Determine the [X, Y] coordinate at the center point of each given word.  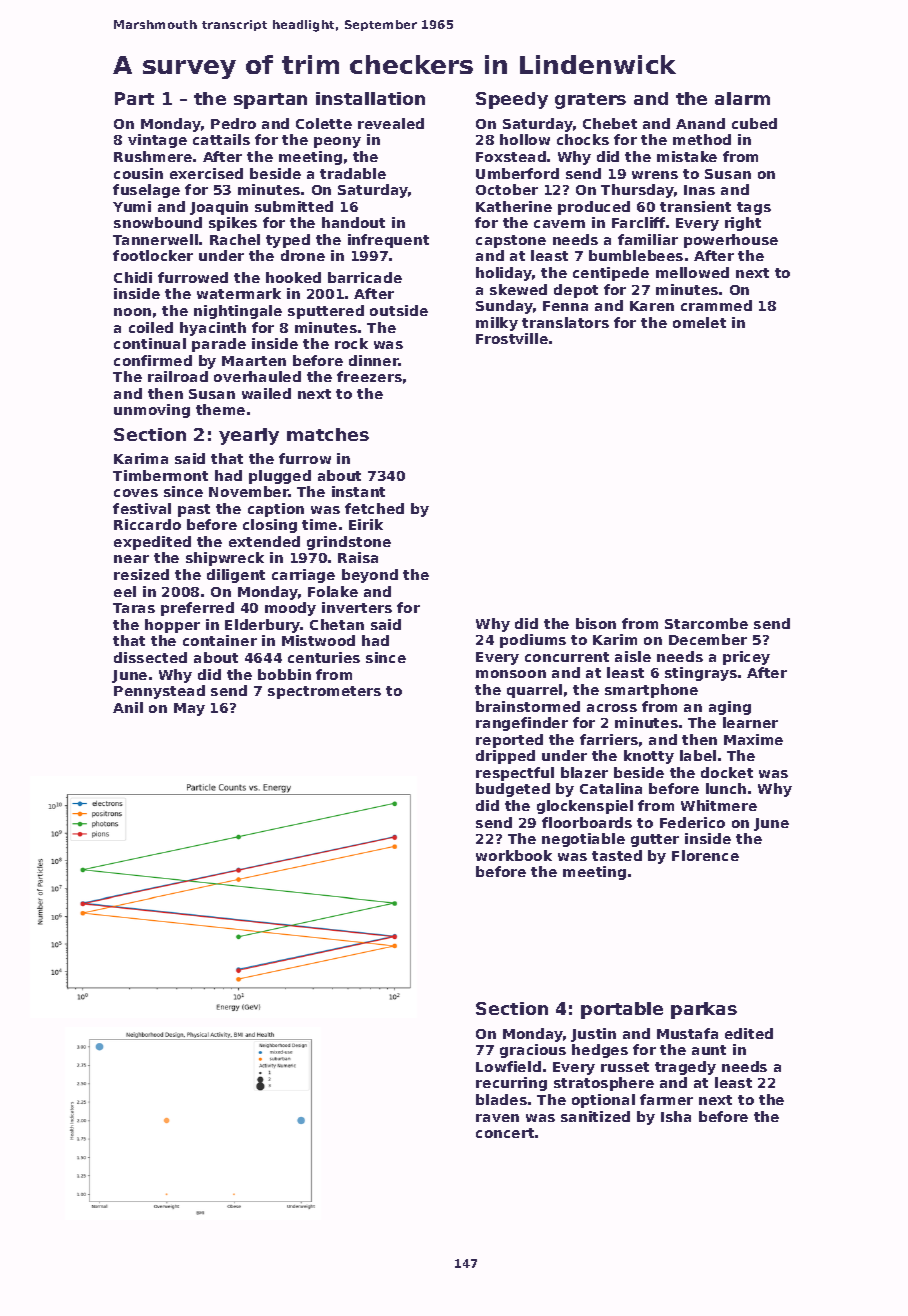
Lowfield [508, 1066]
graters [590, 101]
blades [501, 1099]
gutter [655, 840]
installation [370, 98]
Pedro [233, 123]
